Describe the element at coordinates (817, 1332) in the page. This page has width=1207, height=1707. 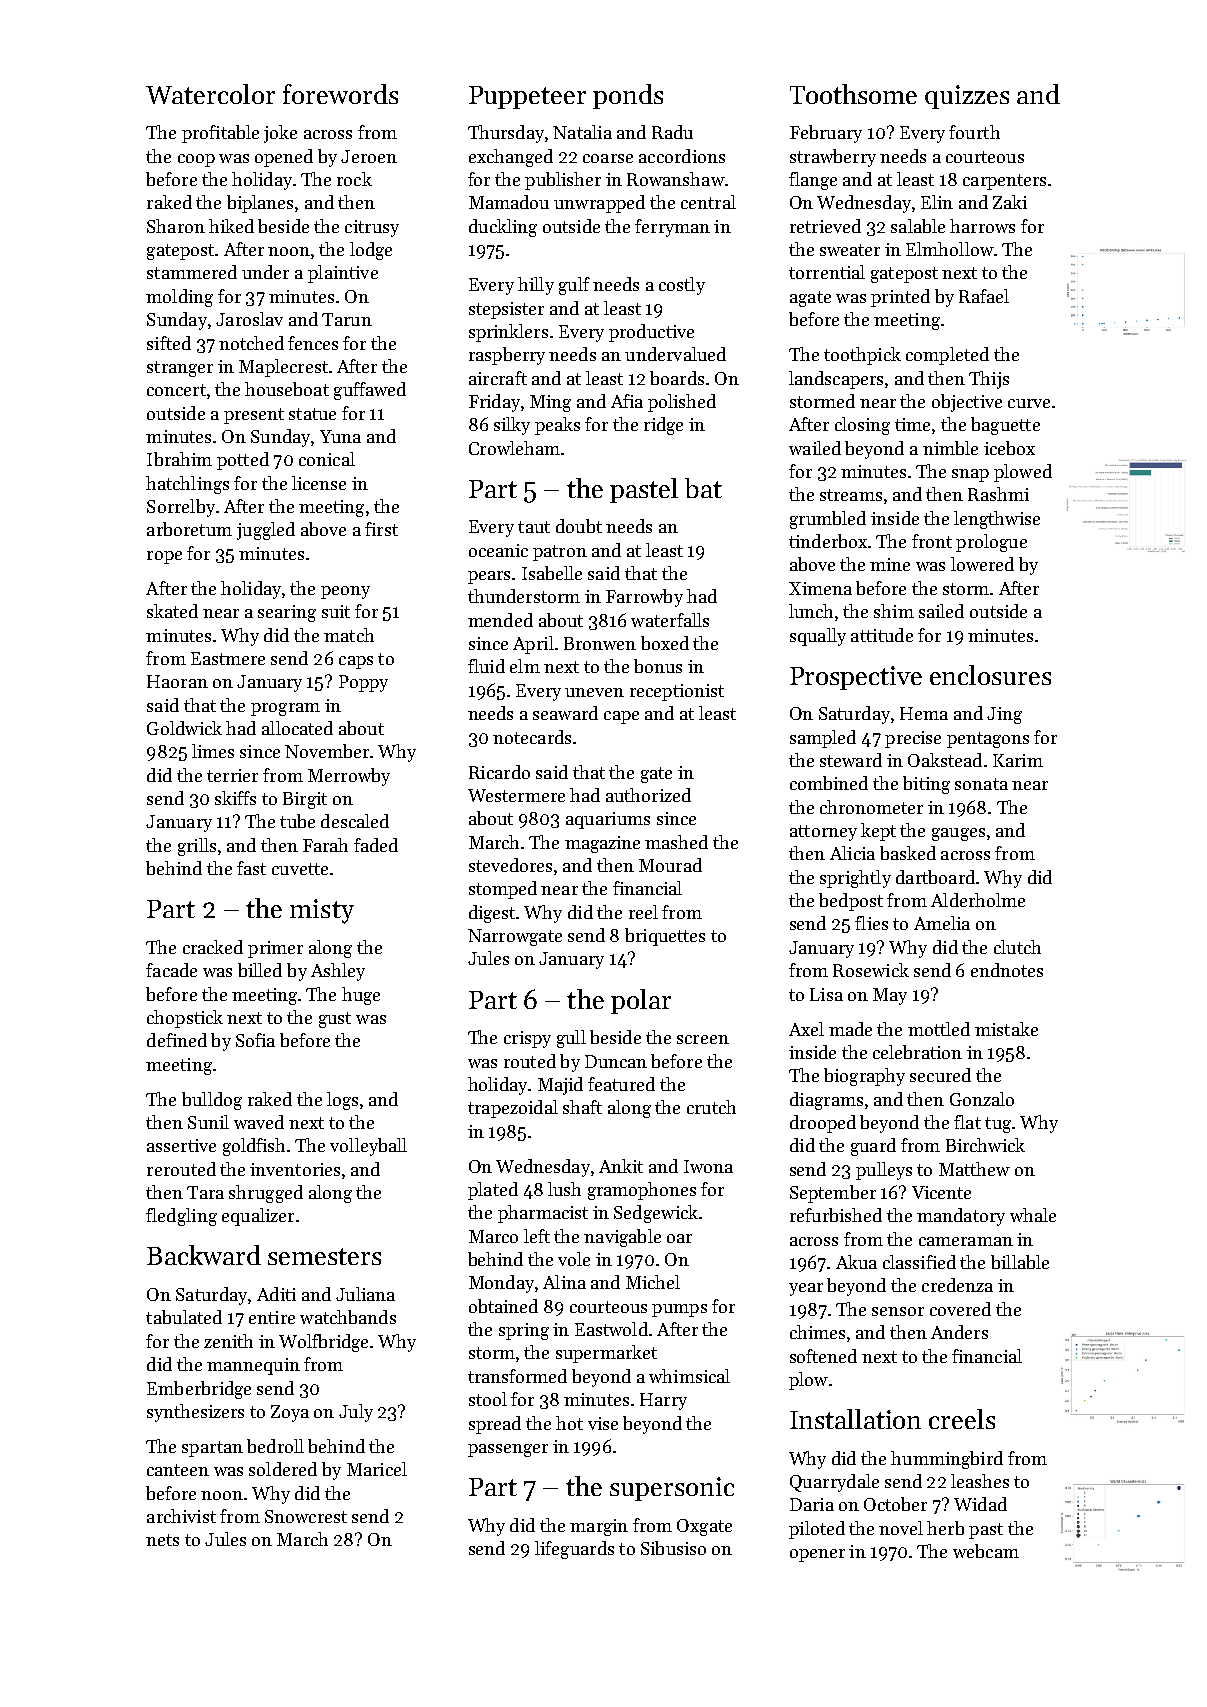
I see `chimes` at that location.
